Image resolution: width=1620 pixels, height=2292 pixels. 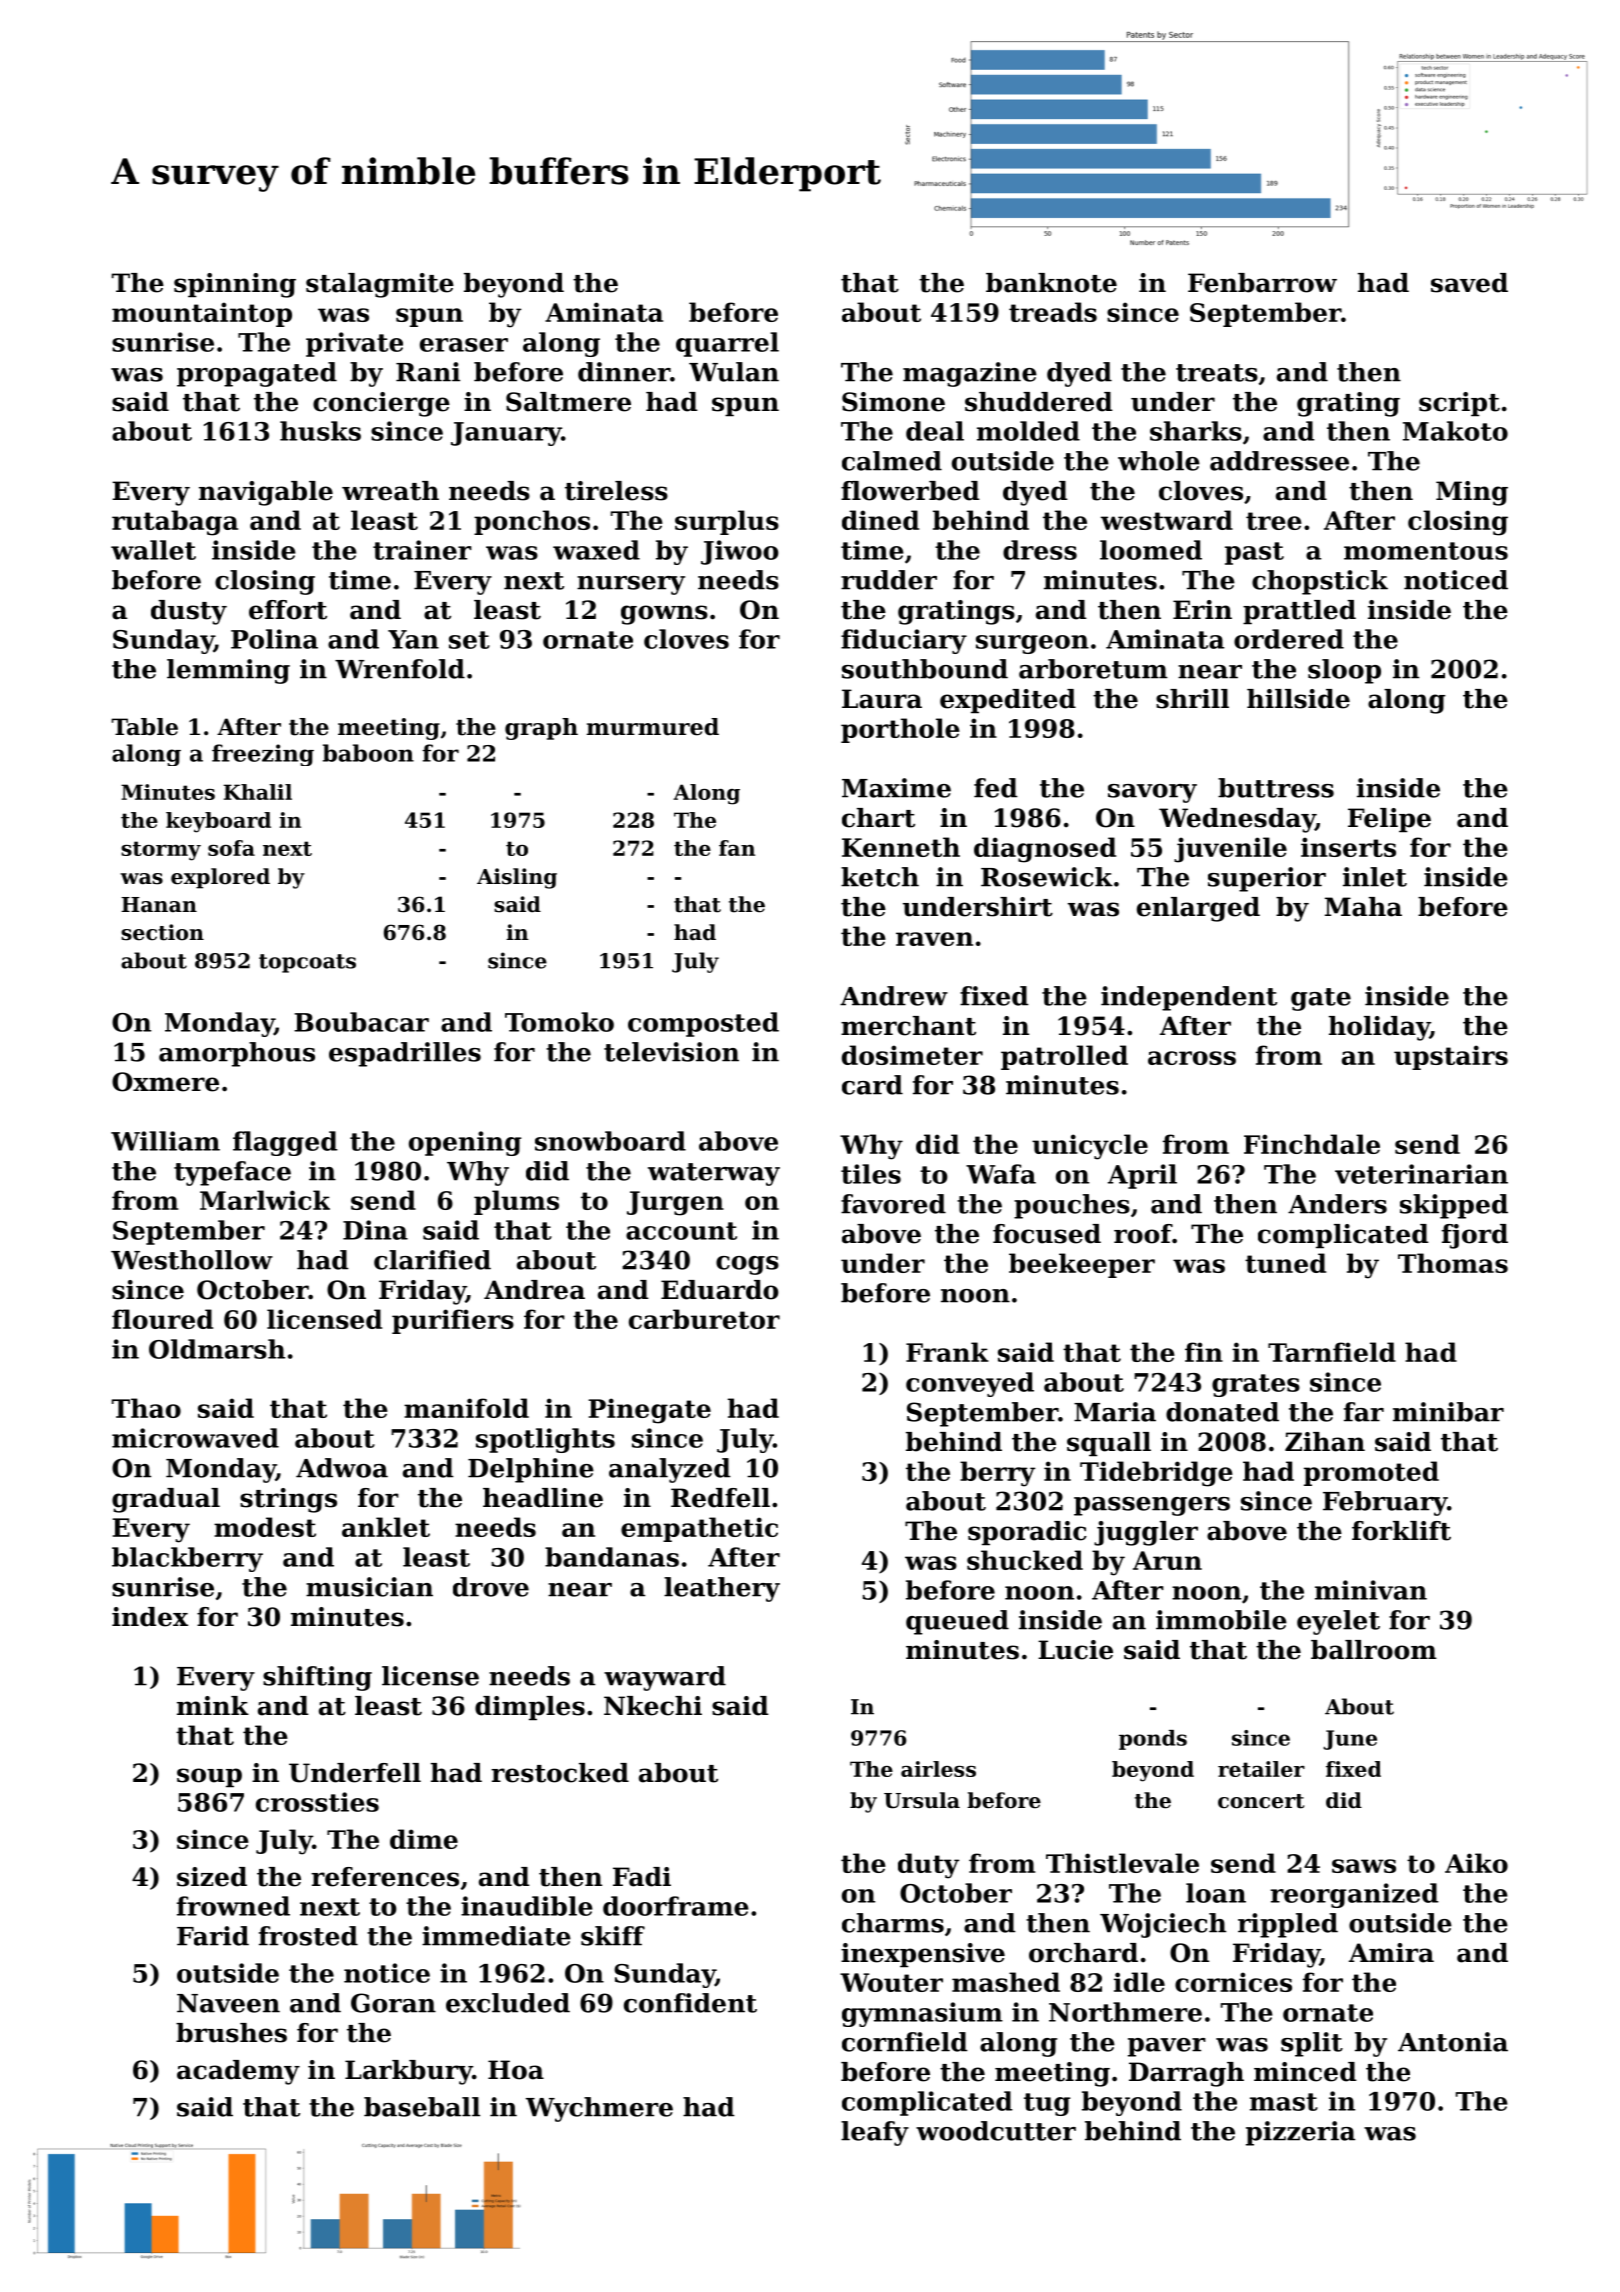 What do you see at coordinates (1312, 1144) in the page?
I see `Finchdale` at bounding box center [1312, 1144].
